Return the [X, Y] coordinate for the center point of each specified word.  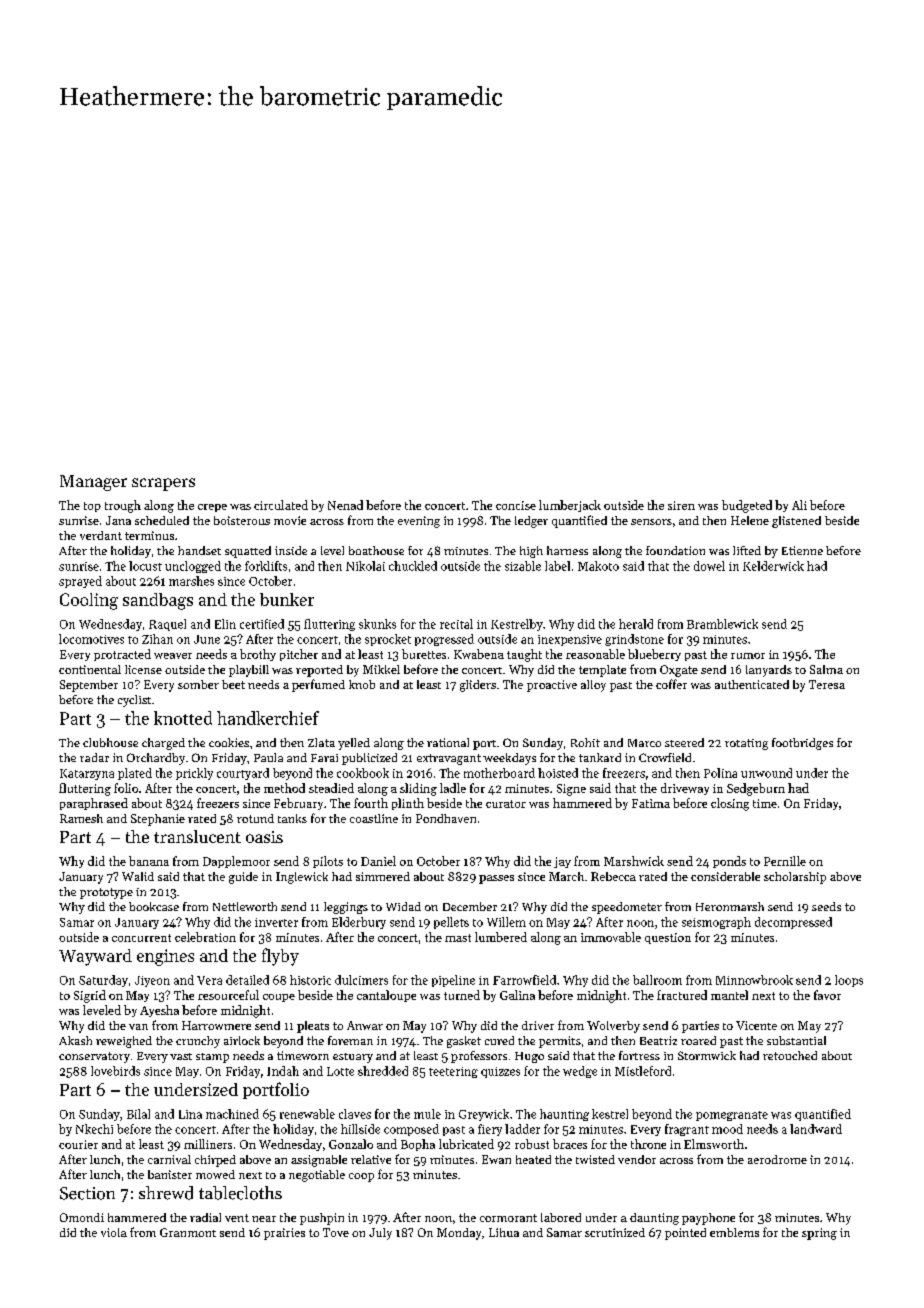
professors [479, 1057]
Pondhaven [446, 818]
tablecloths [240, 1193]
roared [698, 1040]
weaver [173, 656]
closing [730, 804]
